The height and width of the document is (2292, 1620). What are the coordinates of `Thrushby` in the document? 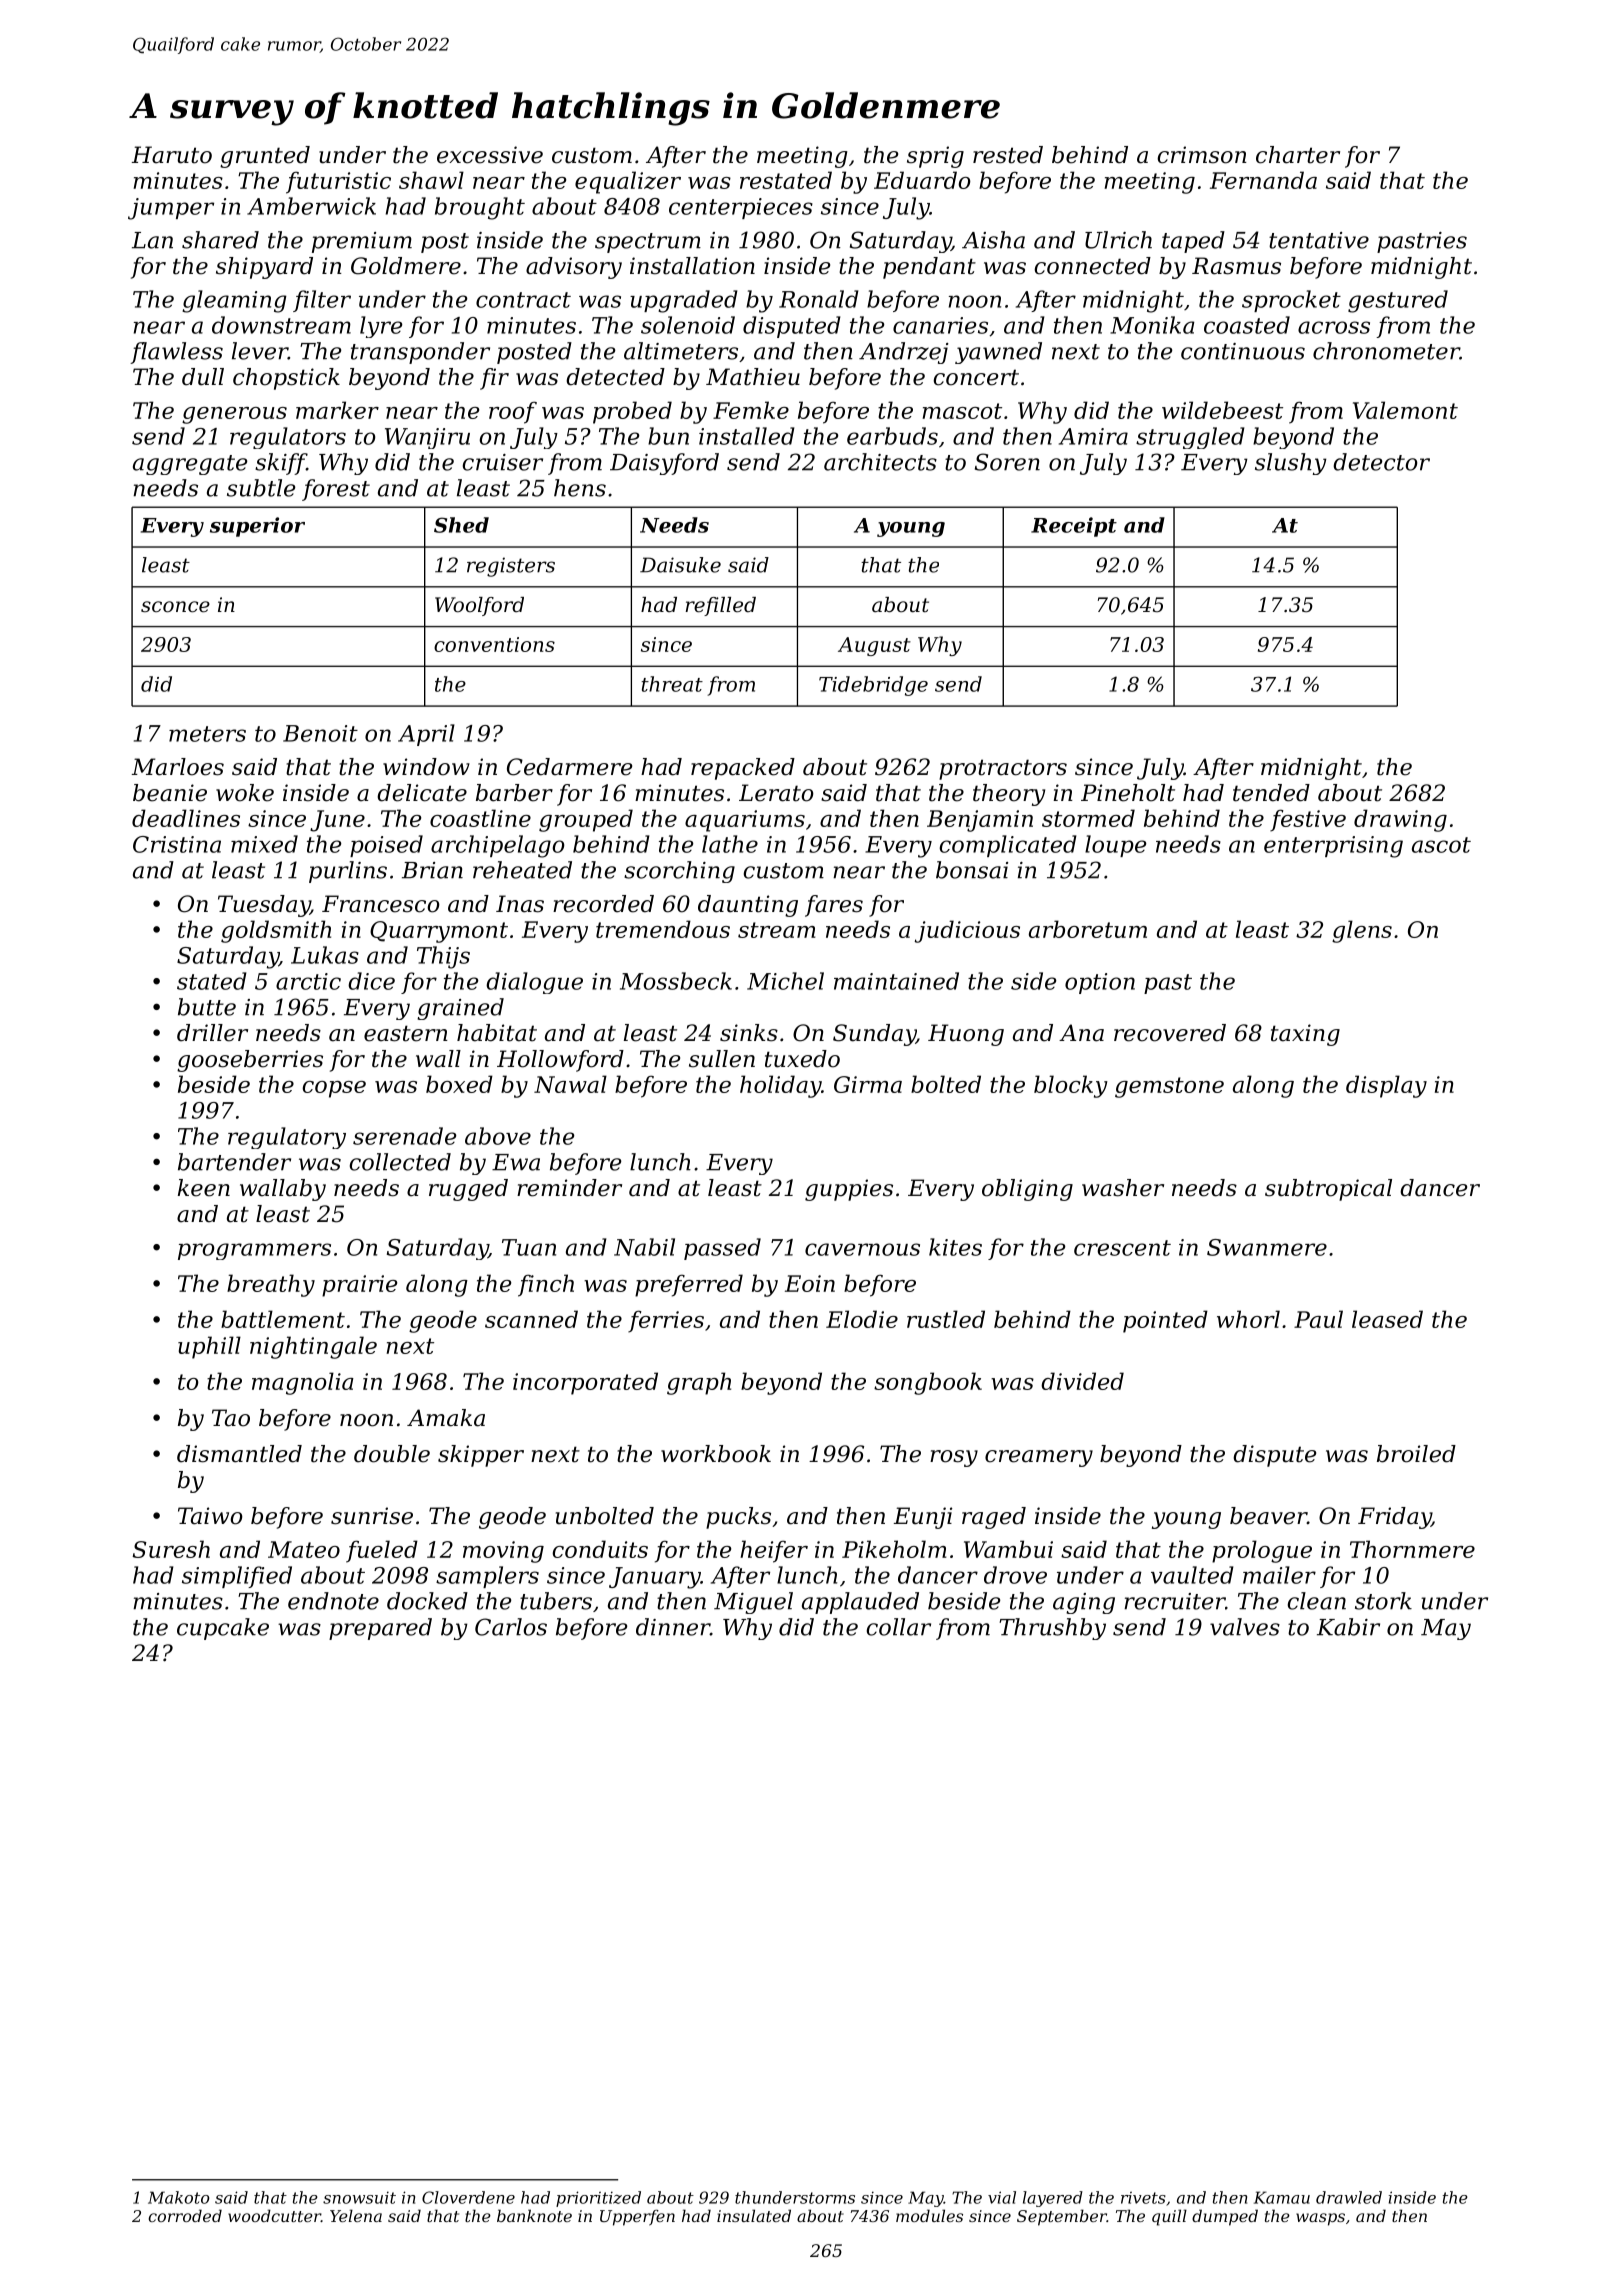 It's located at (1052, 1629).
